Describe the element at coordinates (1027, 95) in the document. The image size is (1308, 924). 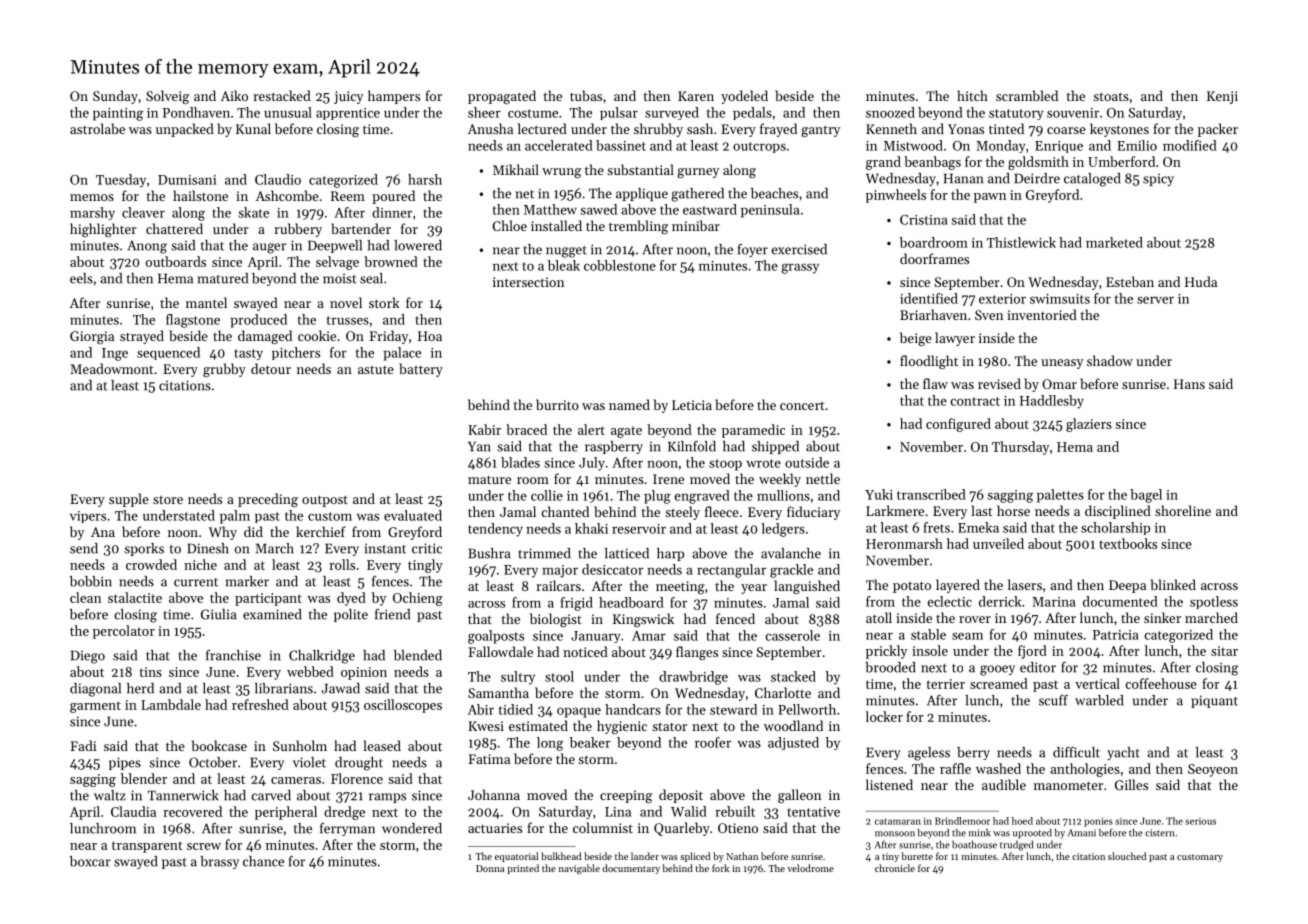
I see `scrambled` at that location.
